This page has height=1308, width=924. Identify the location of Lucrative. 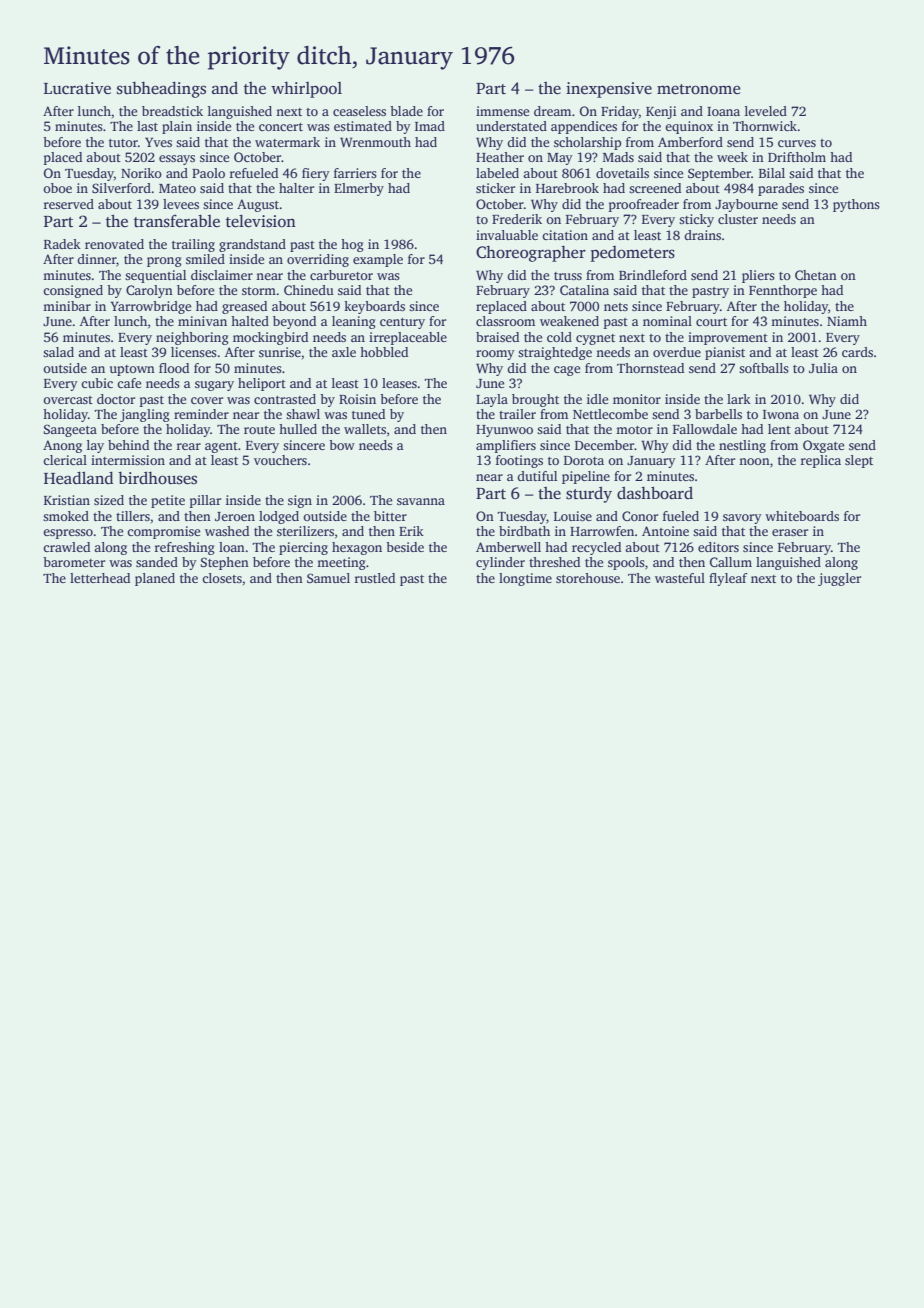
(77, 88).
